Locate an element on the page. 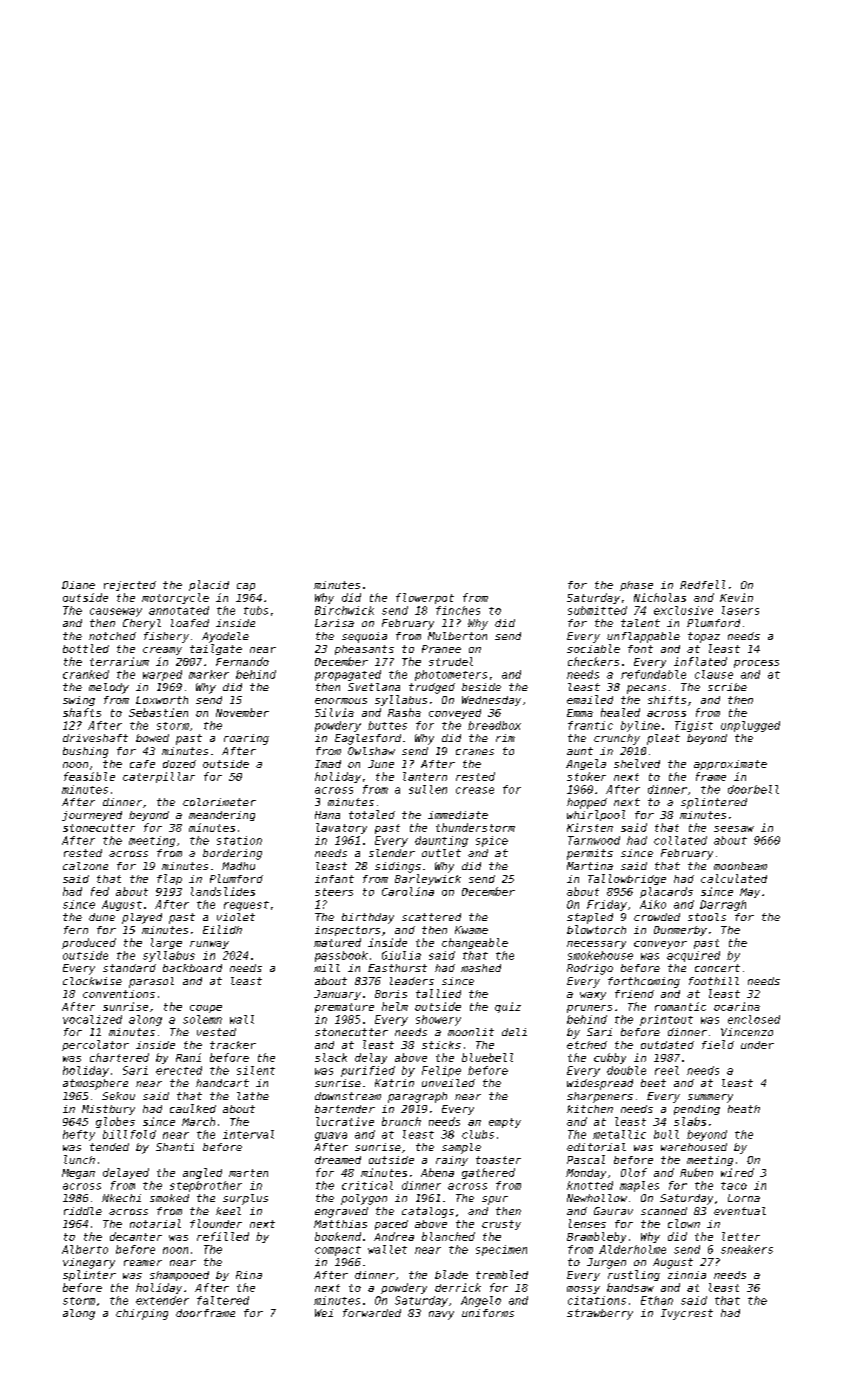 The width and height of the image is (849, 1400). gathered is located at coordinates (488, 1173).
